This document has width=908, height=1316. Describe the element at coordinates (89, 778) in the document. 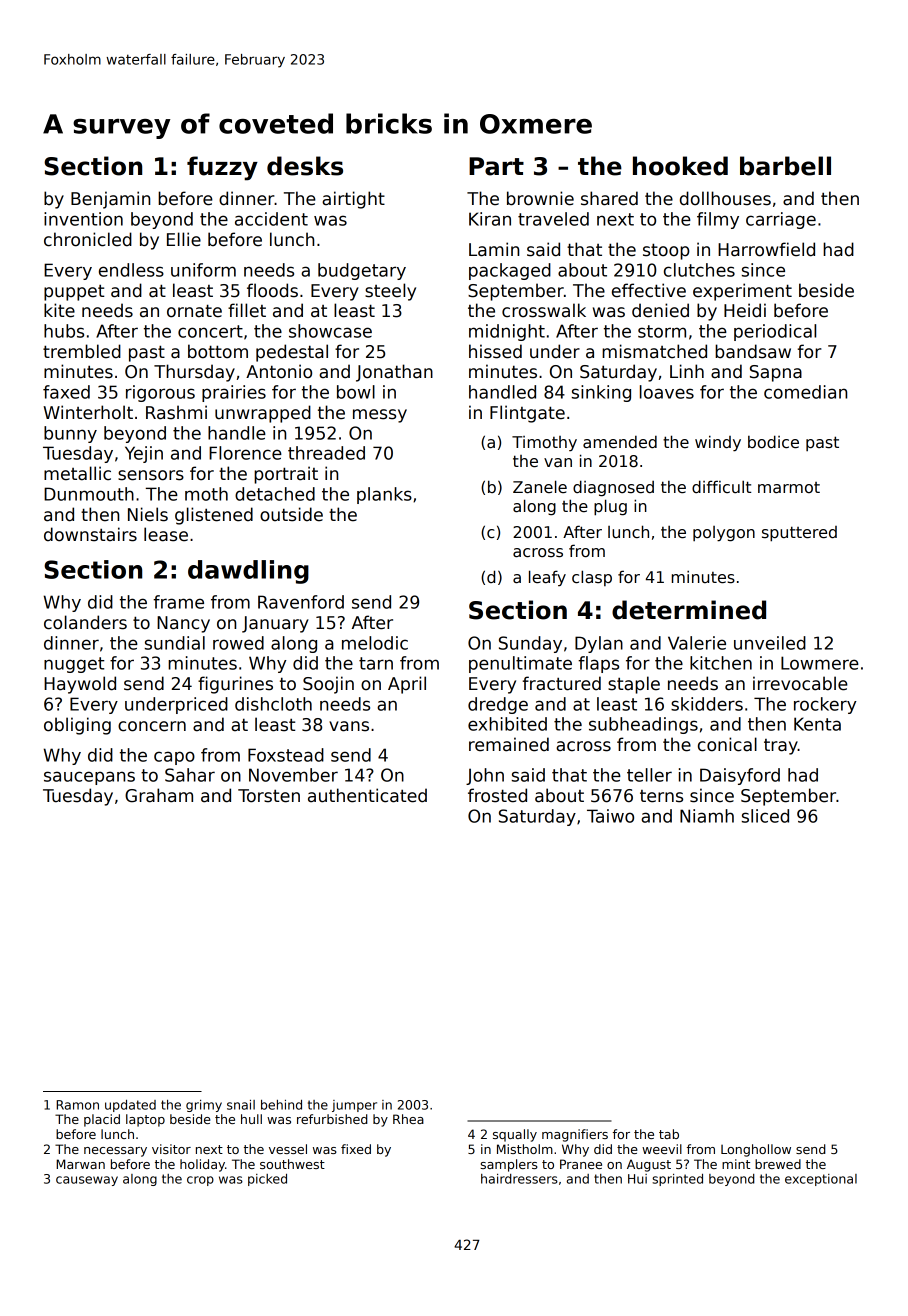

I see `saucepans` at that location.
